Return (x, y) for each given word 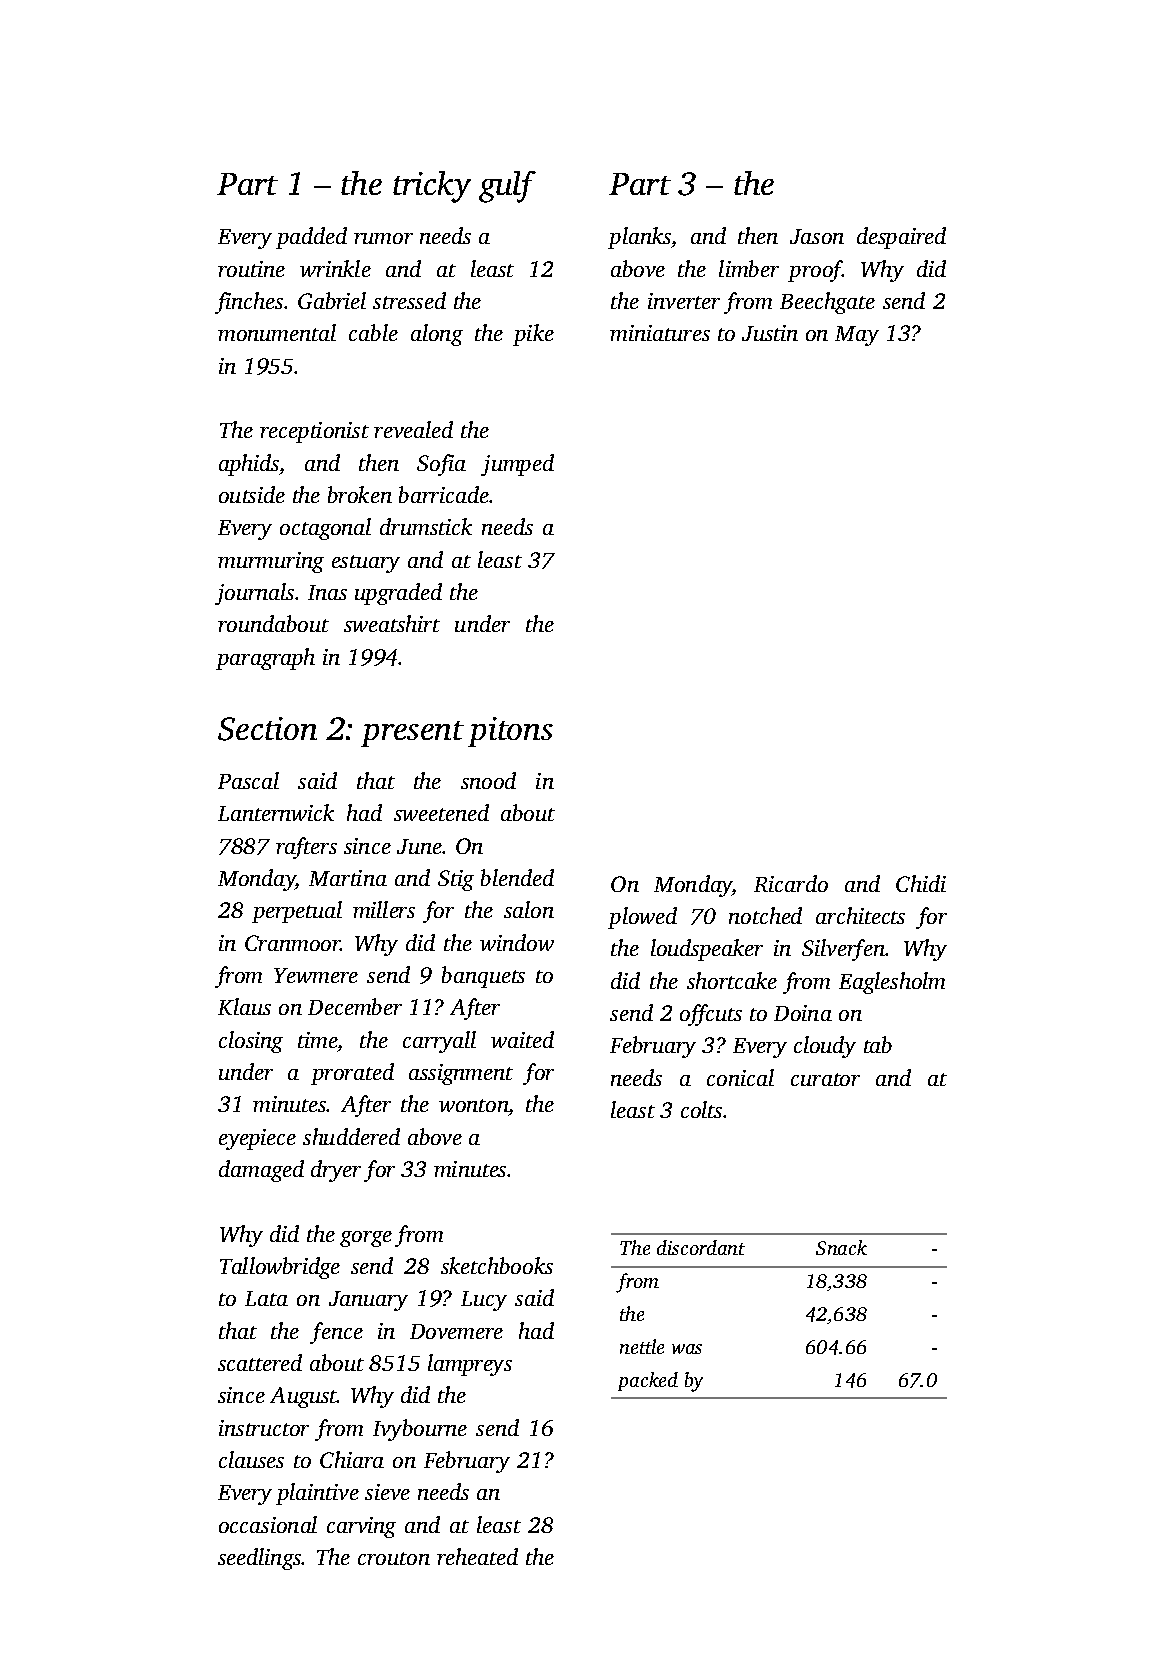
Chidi (921, 883)
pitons (510, 732)
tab (878, 1044)
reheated (477, 1556)
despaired (901, 238)
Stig (456, 880)
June (420, 846)
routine (251, 269)
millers (384, 909)
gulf (507, 187)
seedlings (260, 1559)
